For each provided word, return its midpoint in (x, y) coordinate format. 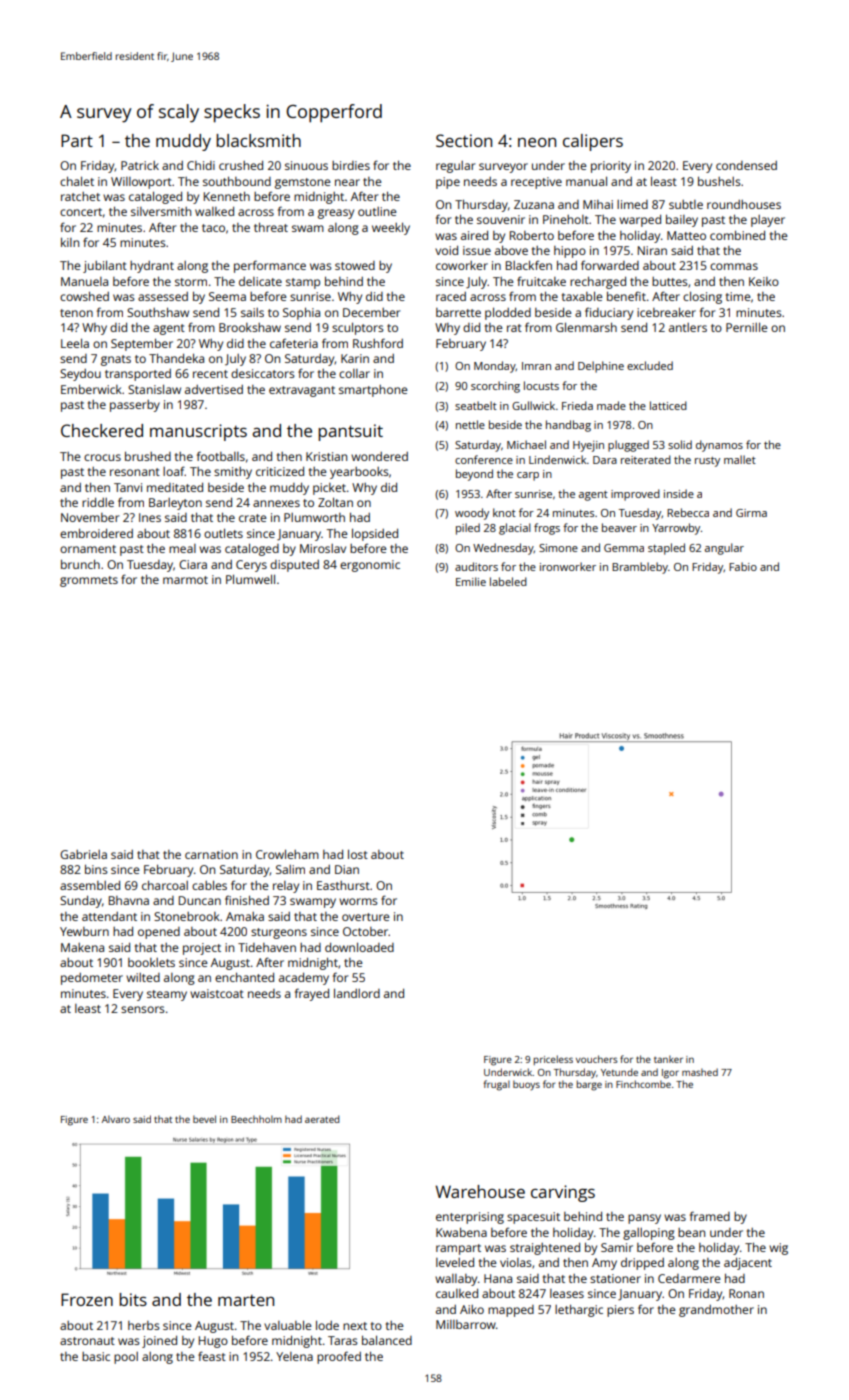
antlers (688, 327)
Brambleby (640, 568)
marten (246, 1300)
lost (358, 854)
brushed (148, 456)
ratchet (80, 196)
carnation (211, 854)
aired (474, 235)
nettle (470, 424)
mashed (700, 1072)
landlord (357, 993)
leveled (455, 1262)
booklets (151, 962)
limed (632, 204)
